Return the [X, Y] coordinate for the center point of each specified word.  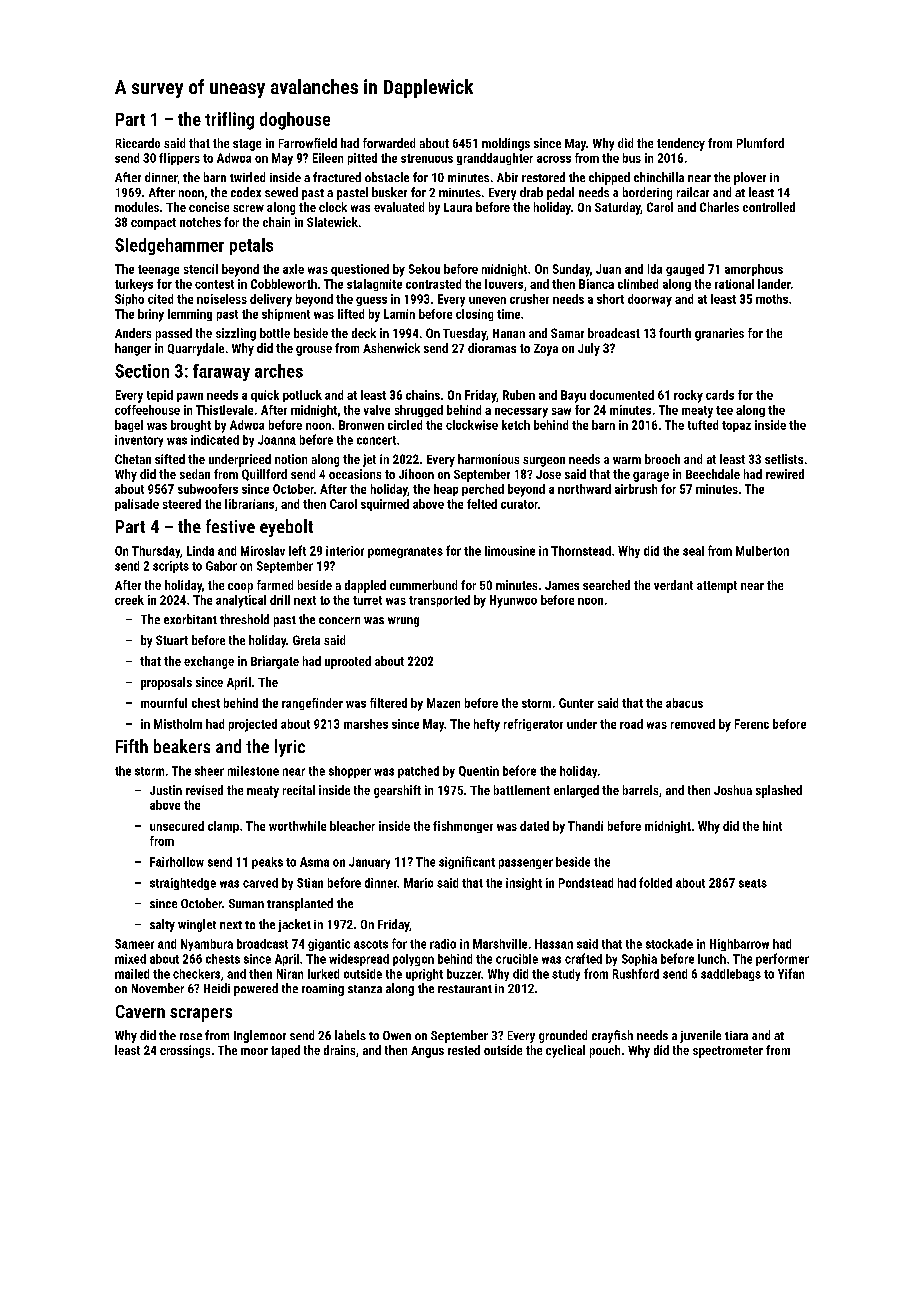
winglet [197, 925]
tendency [681, 144]
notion [291, 459]
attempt [717, 587]
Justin [166, 790]
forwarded [389, 143]
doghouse [295, 121]
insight [524, 884]
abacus [684, 703]
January [369, 863]
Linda [200, 551]
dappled [365, 586]
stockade [669, 944]
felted [482, 504]
